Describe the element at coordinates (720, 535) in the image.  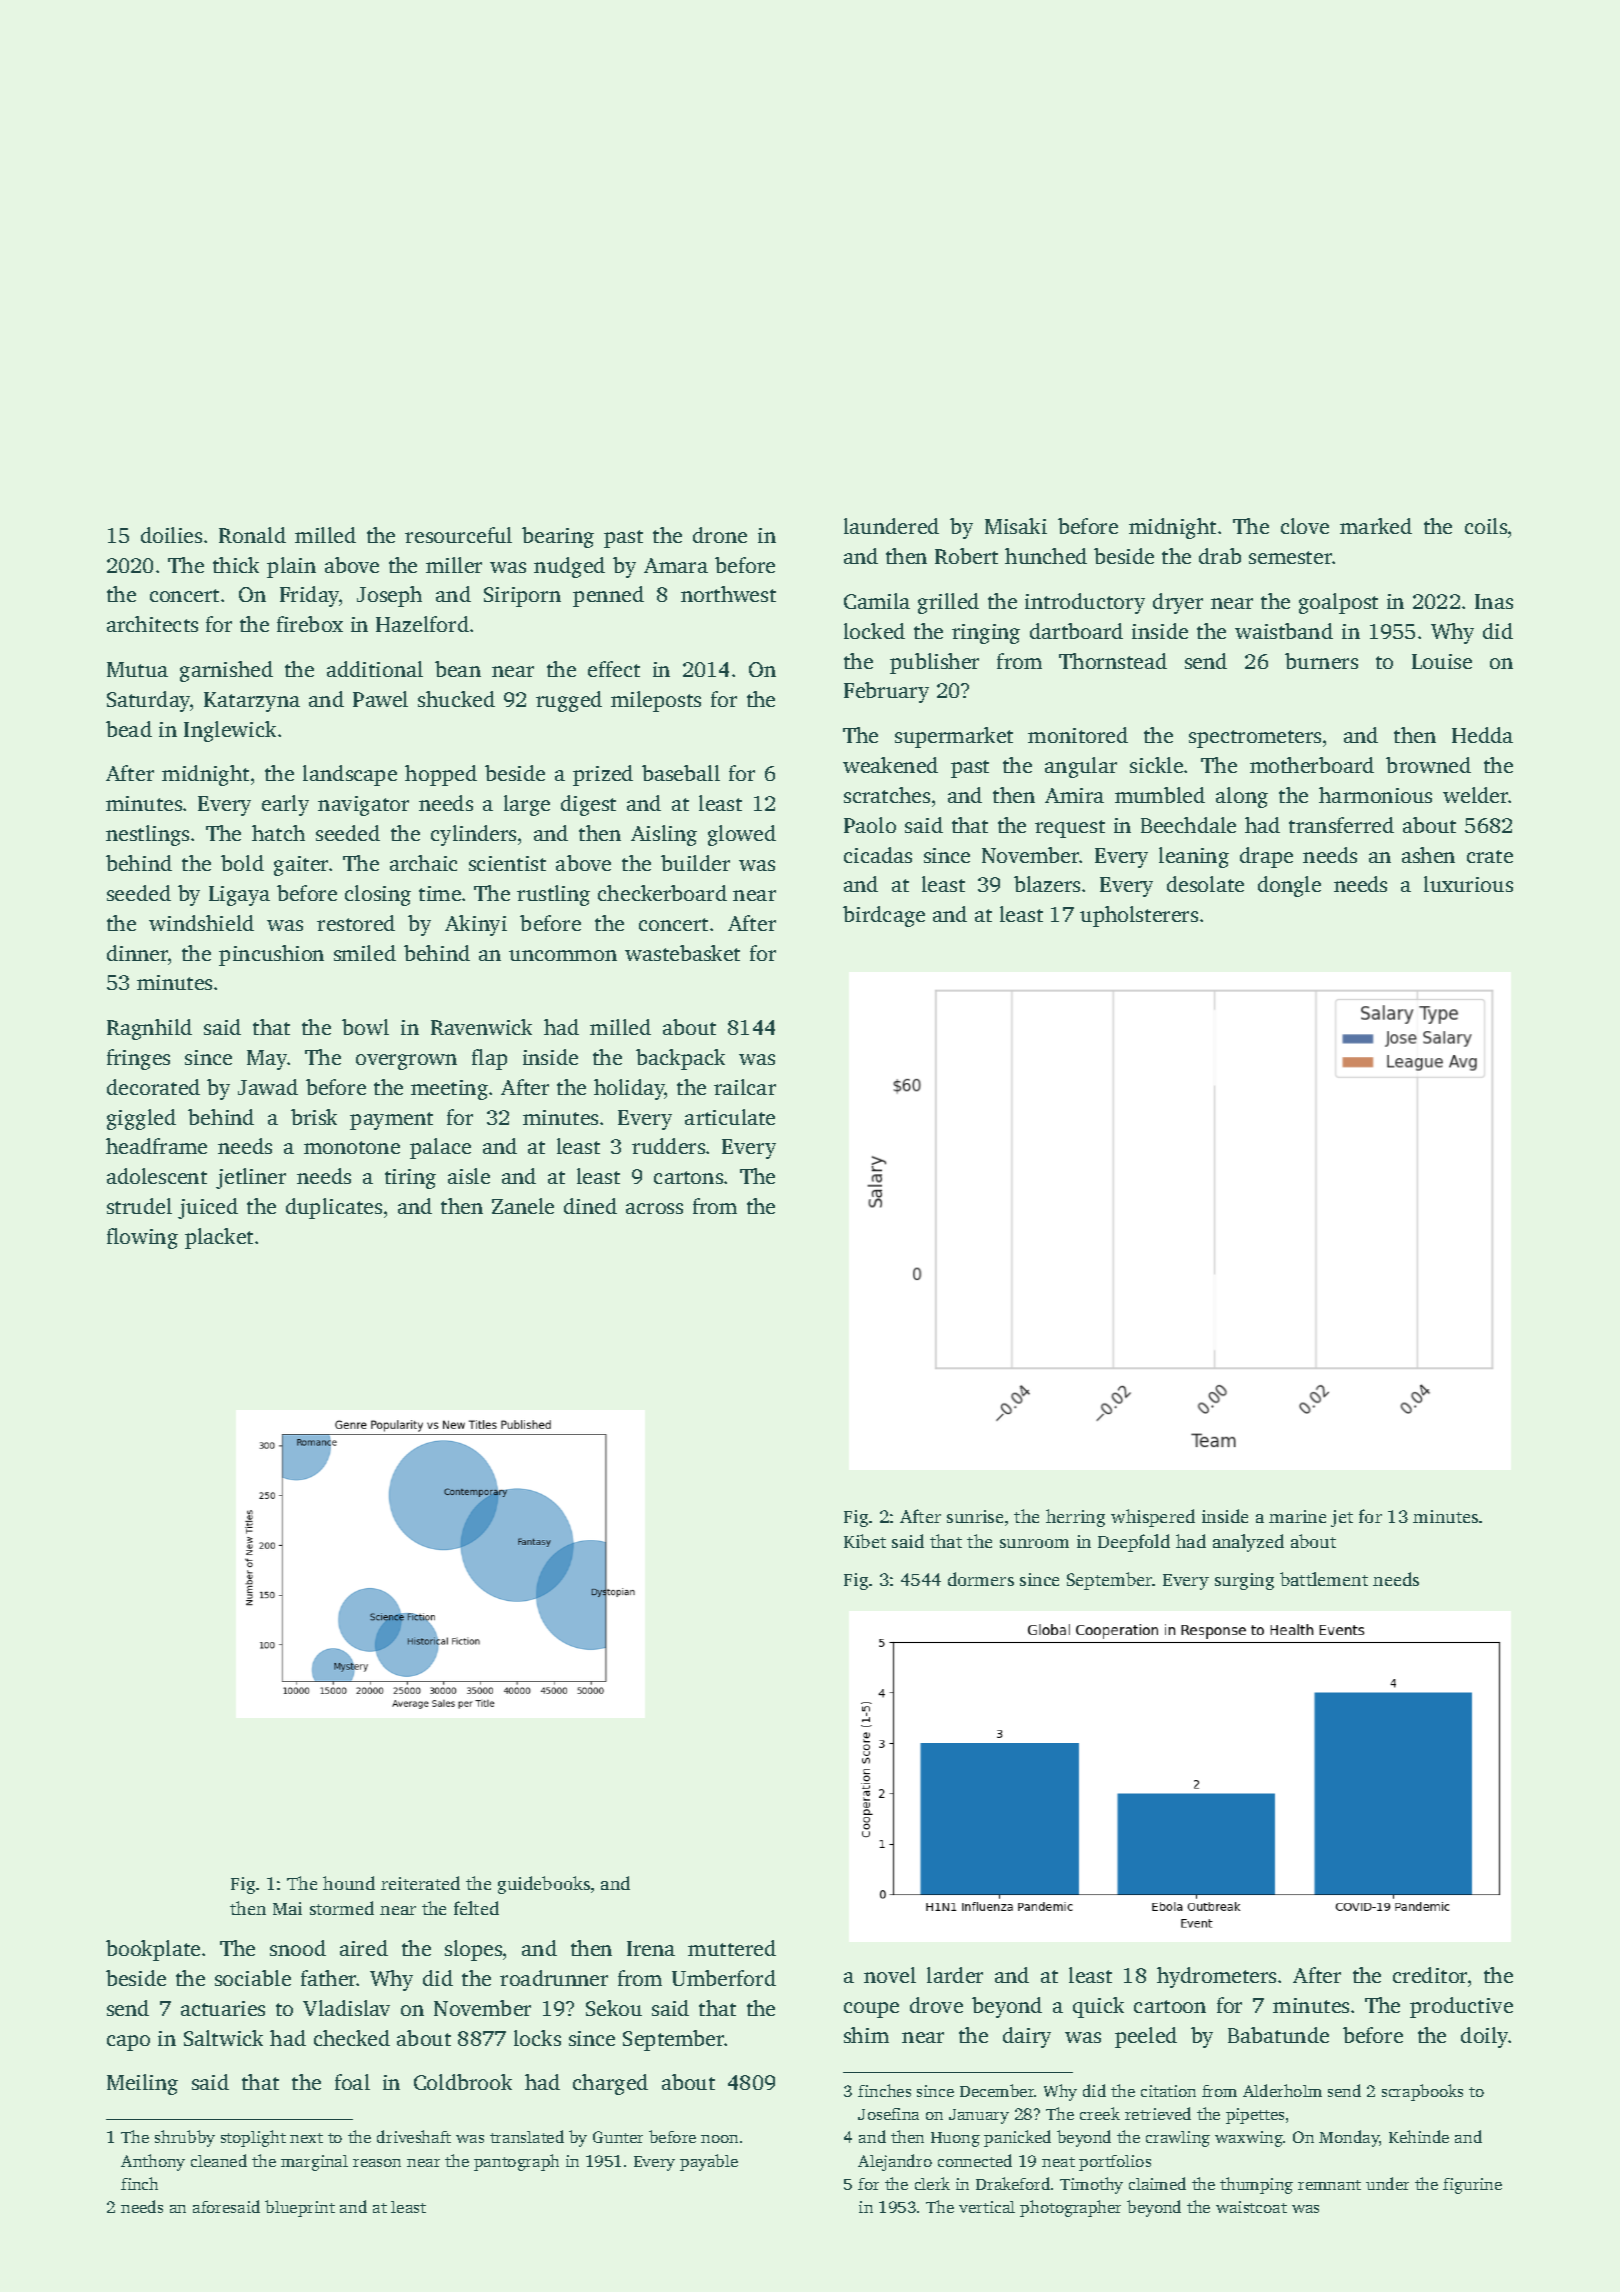
I see `drone` at that location.
